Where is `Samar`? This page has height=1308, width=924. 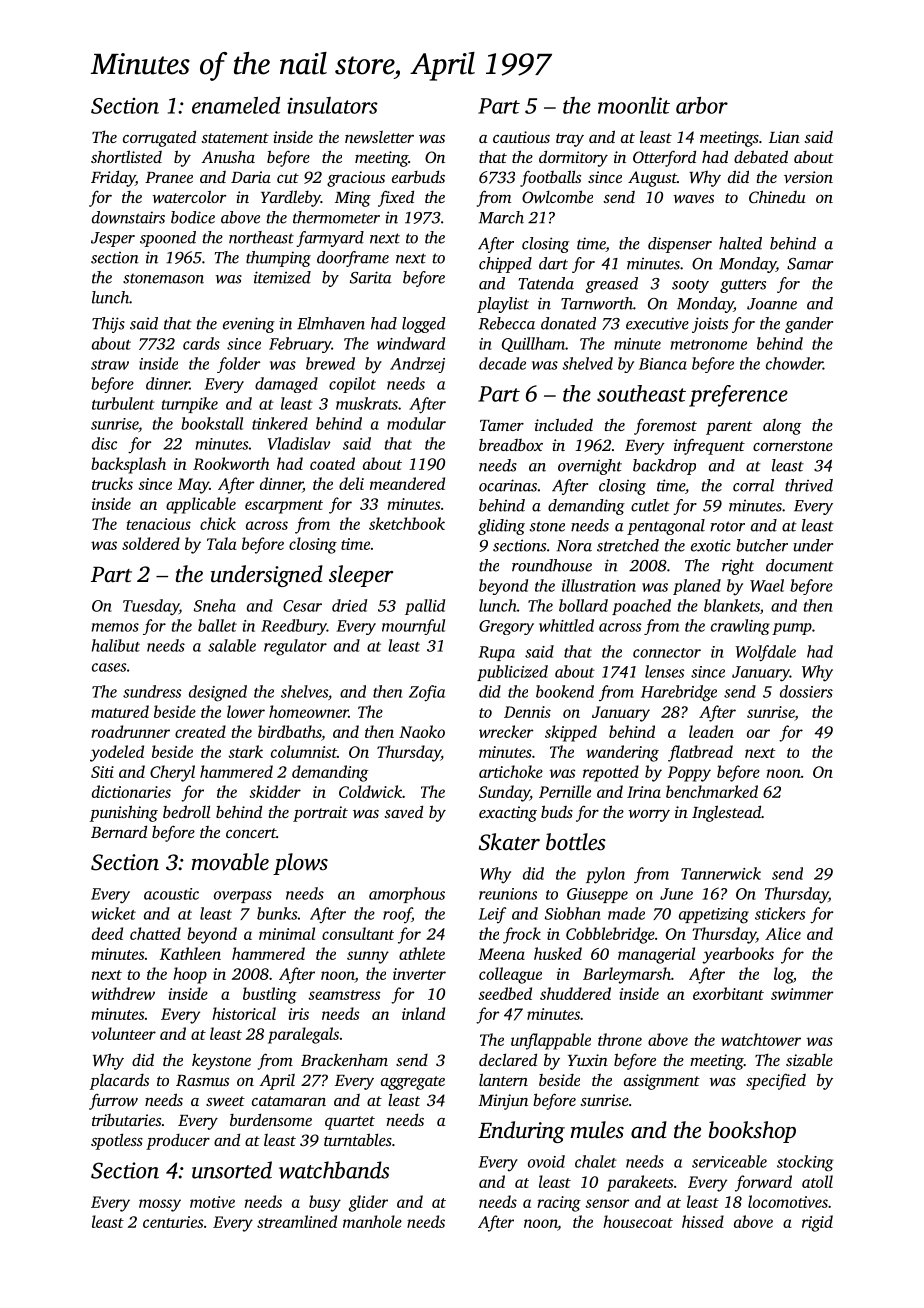
Samar is located at coordinates (810, 264).
